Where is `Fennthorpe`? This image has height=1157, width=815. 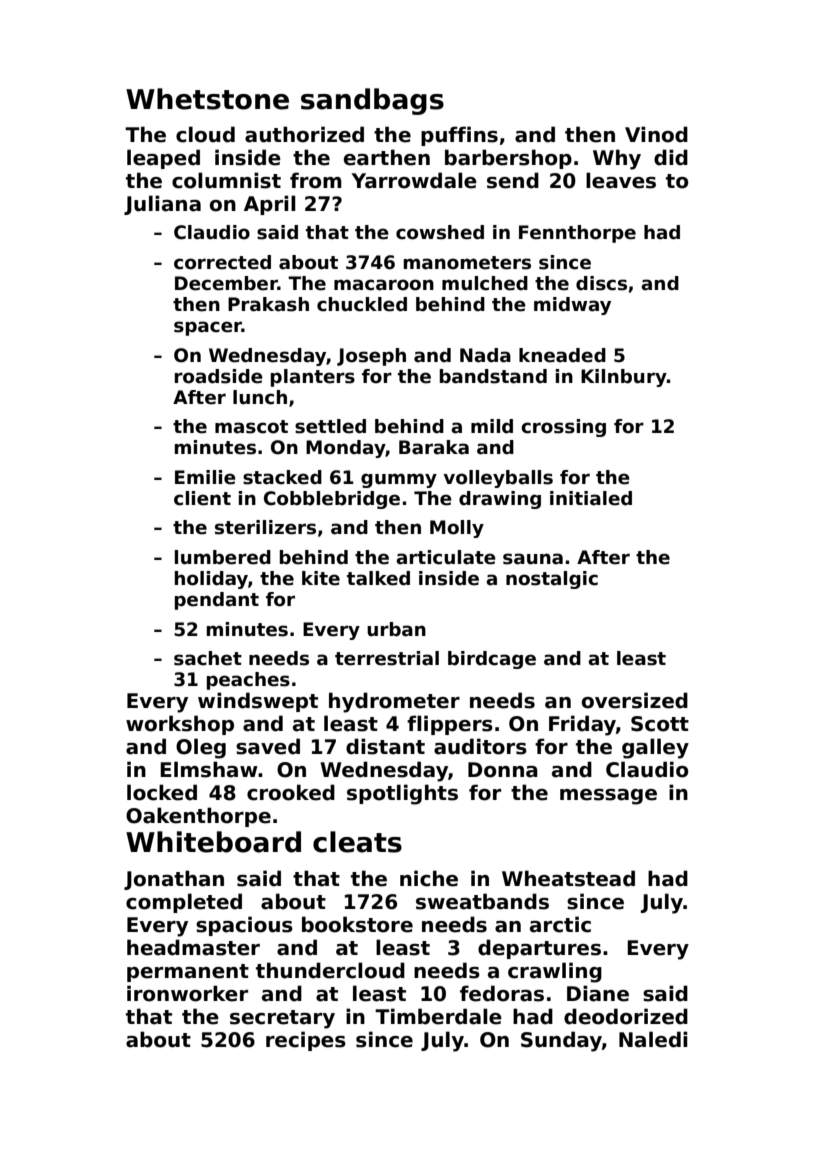
Fennthorpe is located at coordinates (577, 234).
